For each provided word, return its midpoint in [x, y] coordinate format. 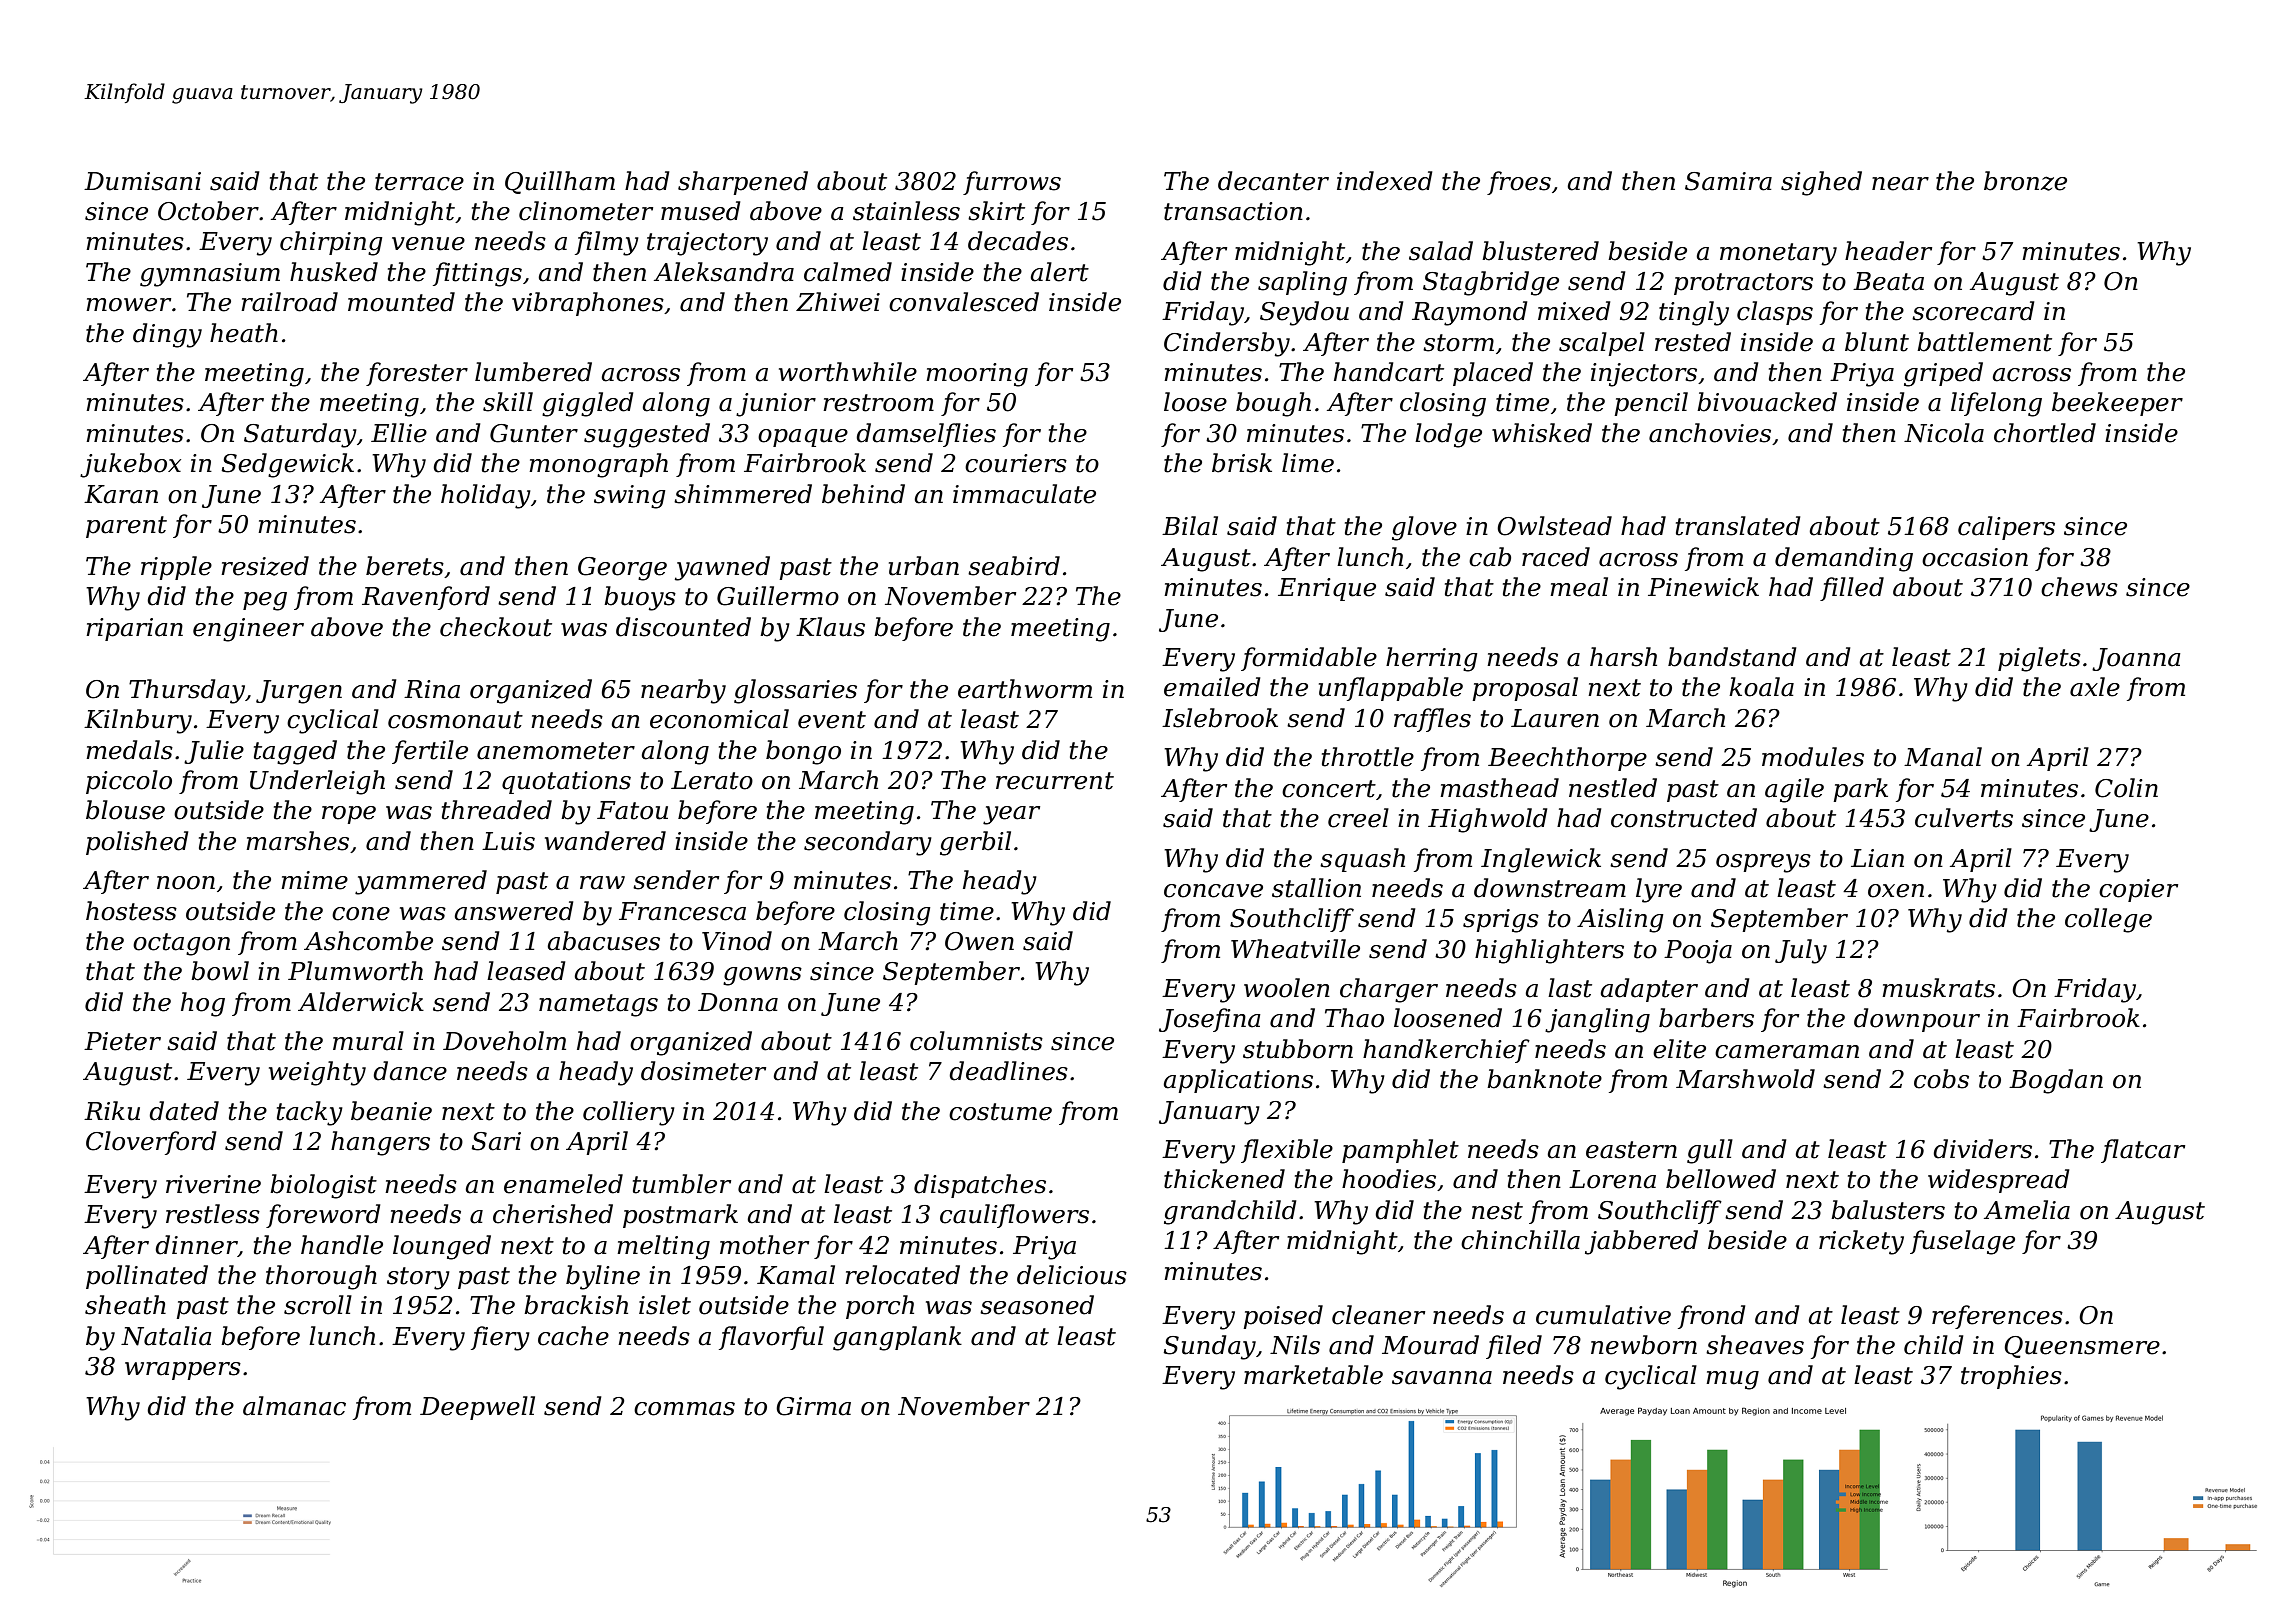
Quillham [560, 182]
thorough [321, 1277]
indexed [1385, 181]
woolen [1287, 988]
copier [2138, 890]
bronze [2025, 181]
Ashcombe [368, 941]
